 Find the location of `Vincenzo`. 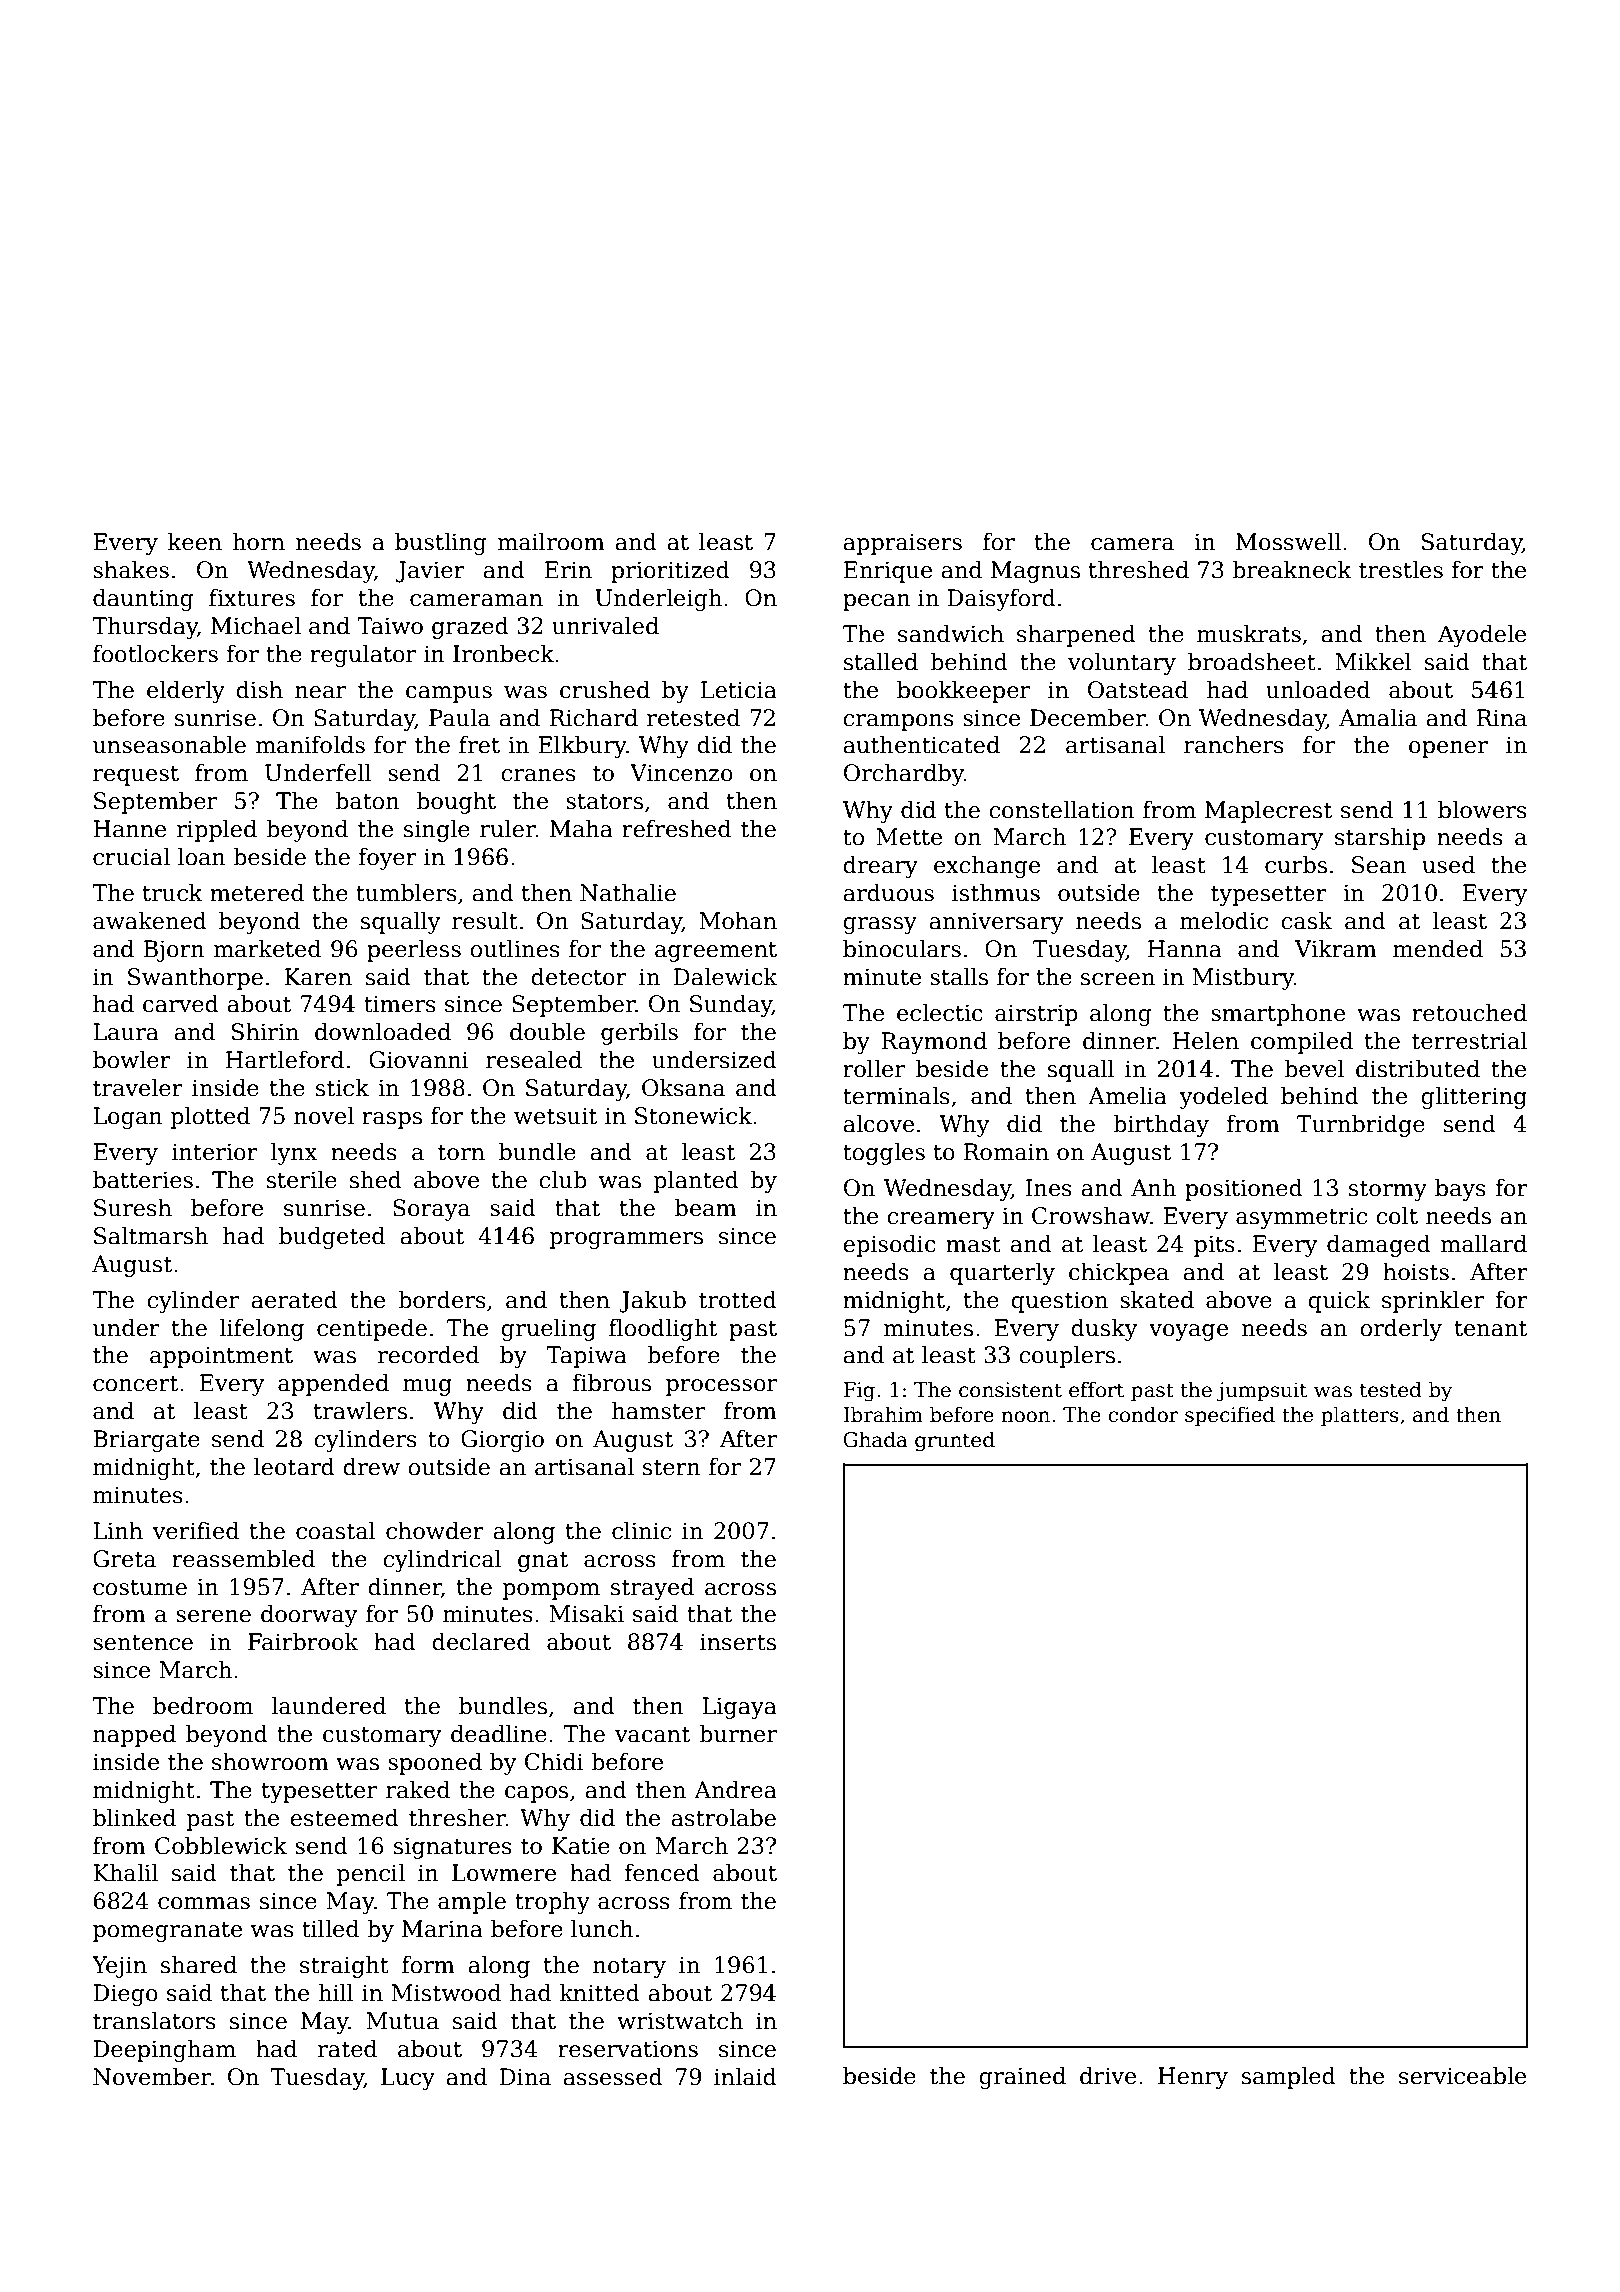

Vincenzo is located at coordinates (681, 773).
